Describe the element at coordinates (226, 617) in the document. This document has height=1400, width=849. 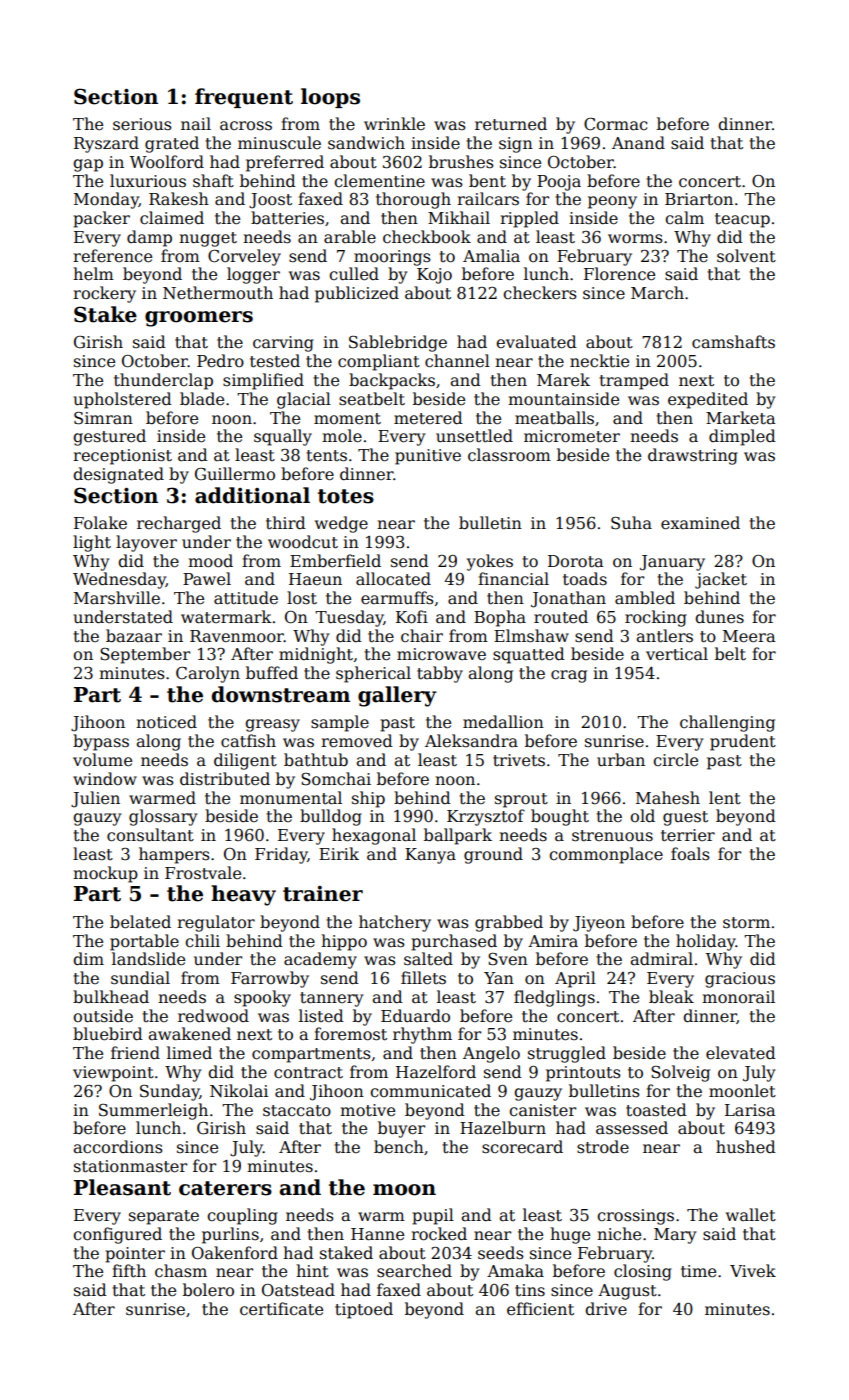
I see `watermark` at that location.
